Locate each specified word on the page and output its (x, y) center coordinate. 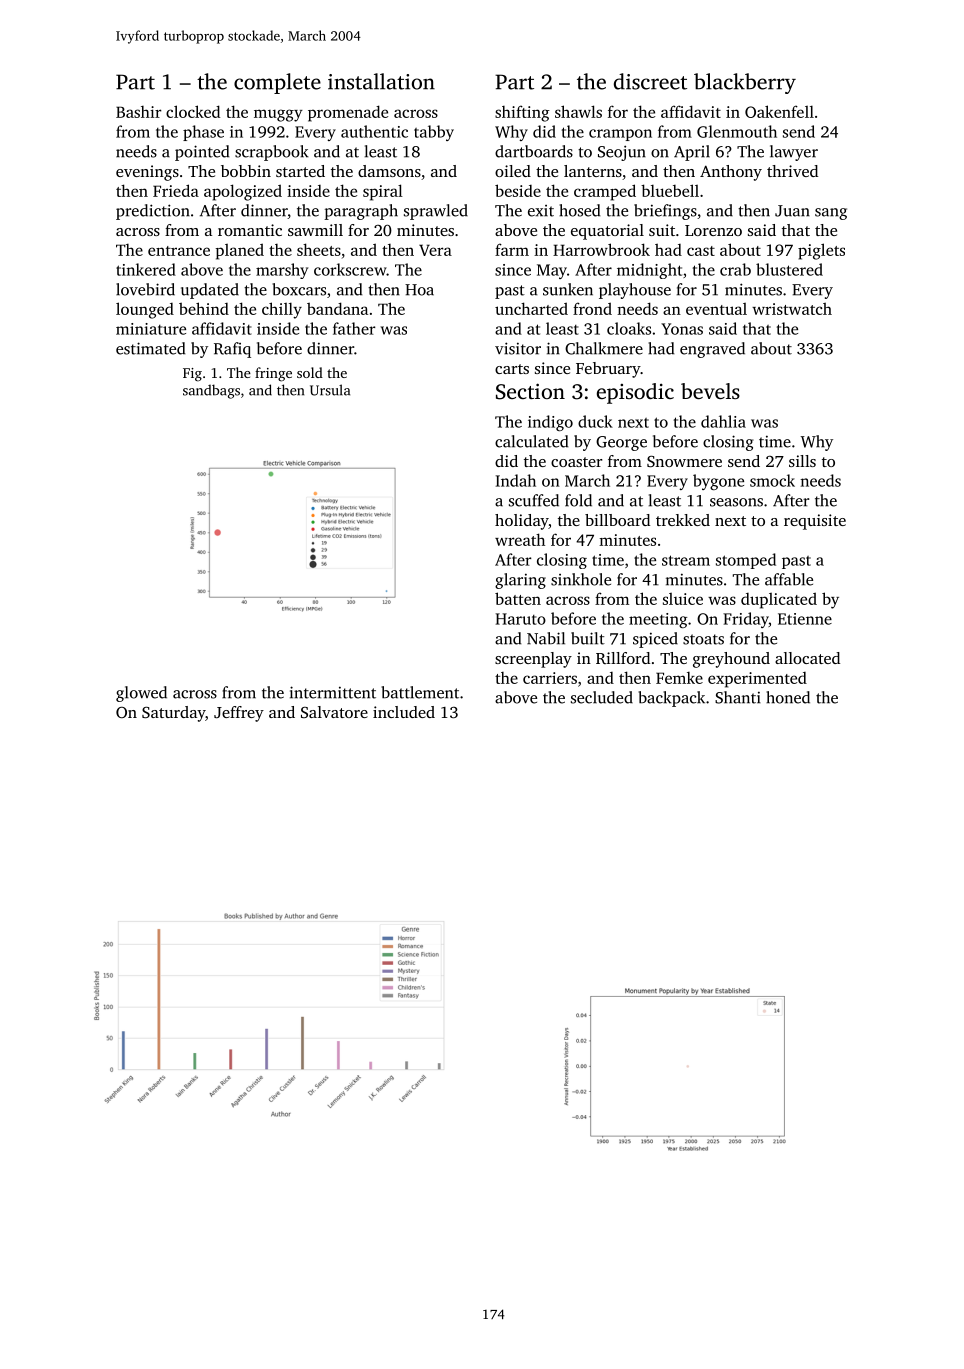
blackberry (745, 83)
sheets (319, 249)
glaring (520, 581)
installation (381, 81)
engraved (712, 350)
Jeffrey (239, 714)
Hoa (419, 290)
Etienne (805, 619)
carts (512, 369)
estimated (150, 348)
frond (592, 308)
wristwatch (792, 308)
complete (277, 83)
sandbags (211, 391)
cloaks (629, 328)
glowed (141, 694)
